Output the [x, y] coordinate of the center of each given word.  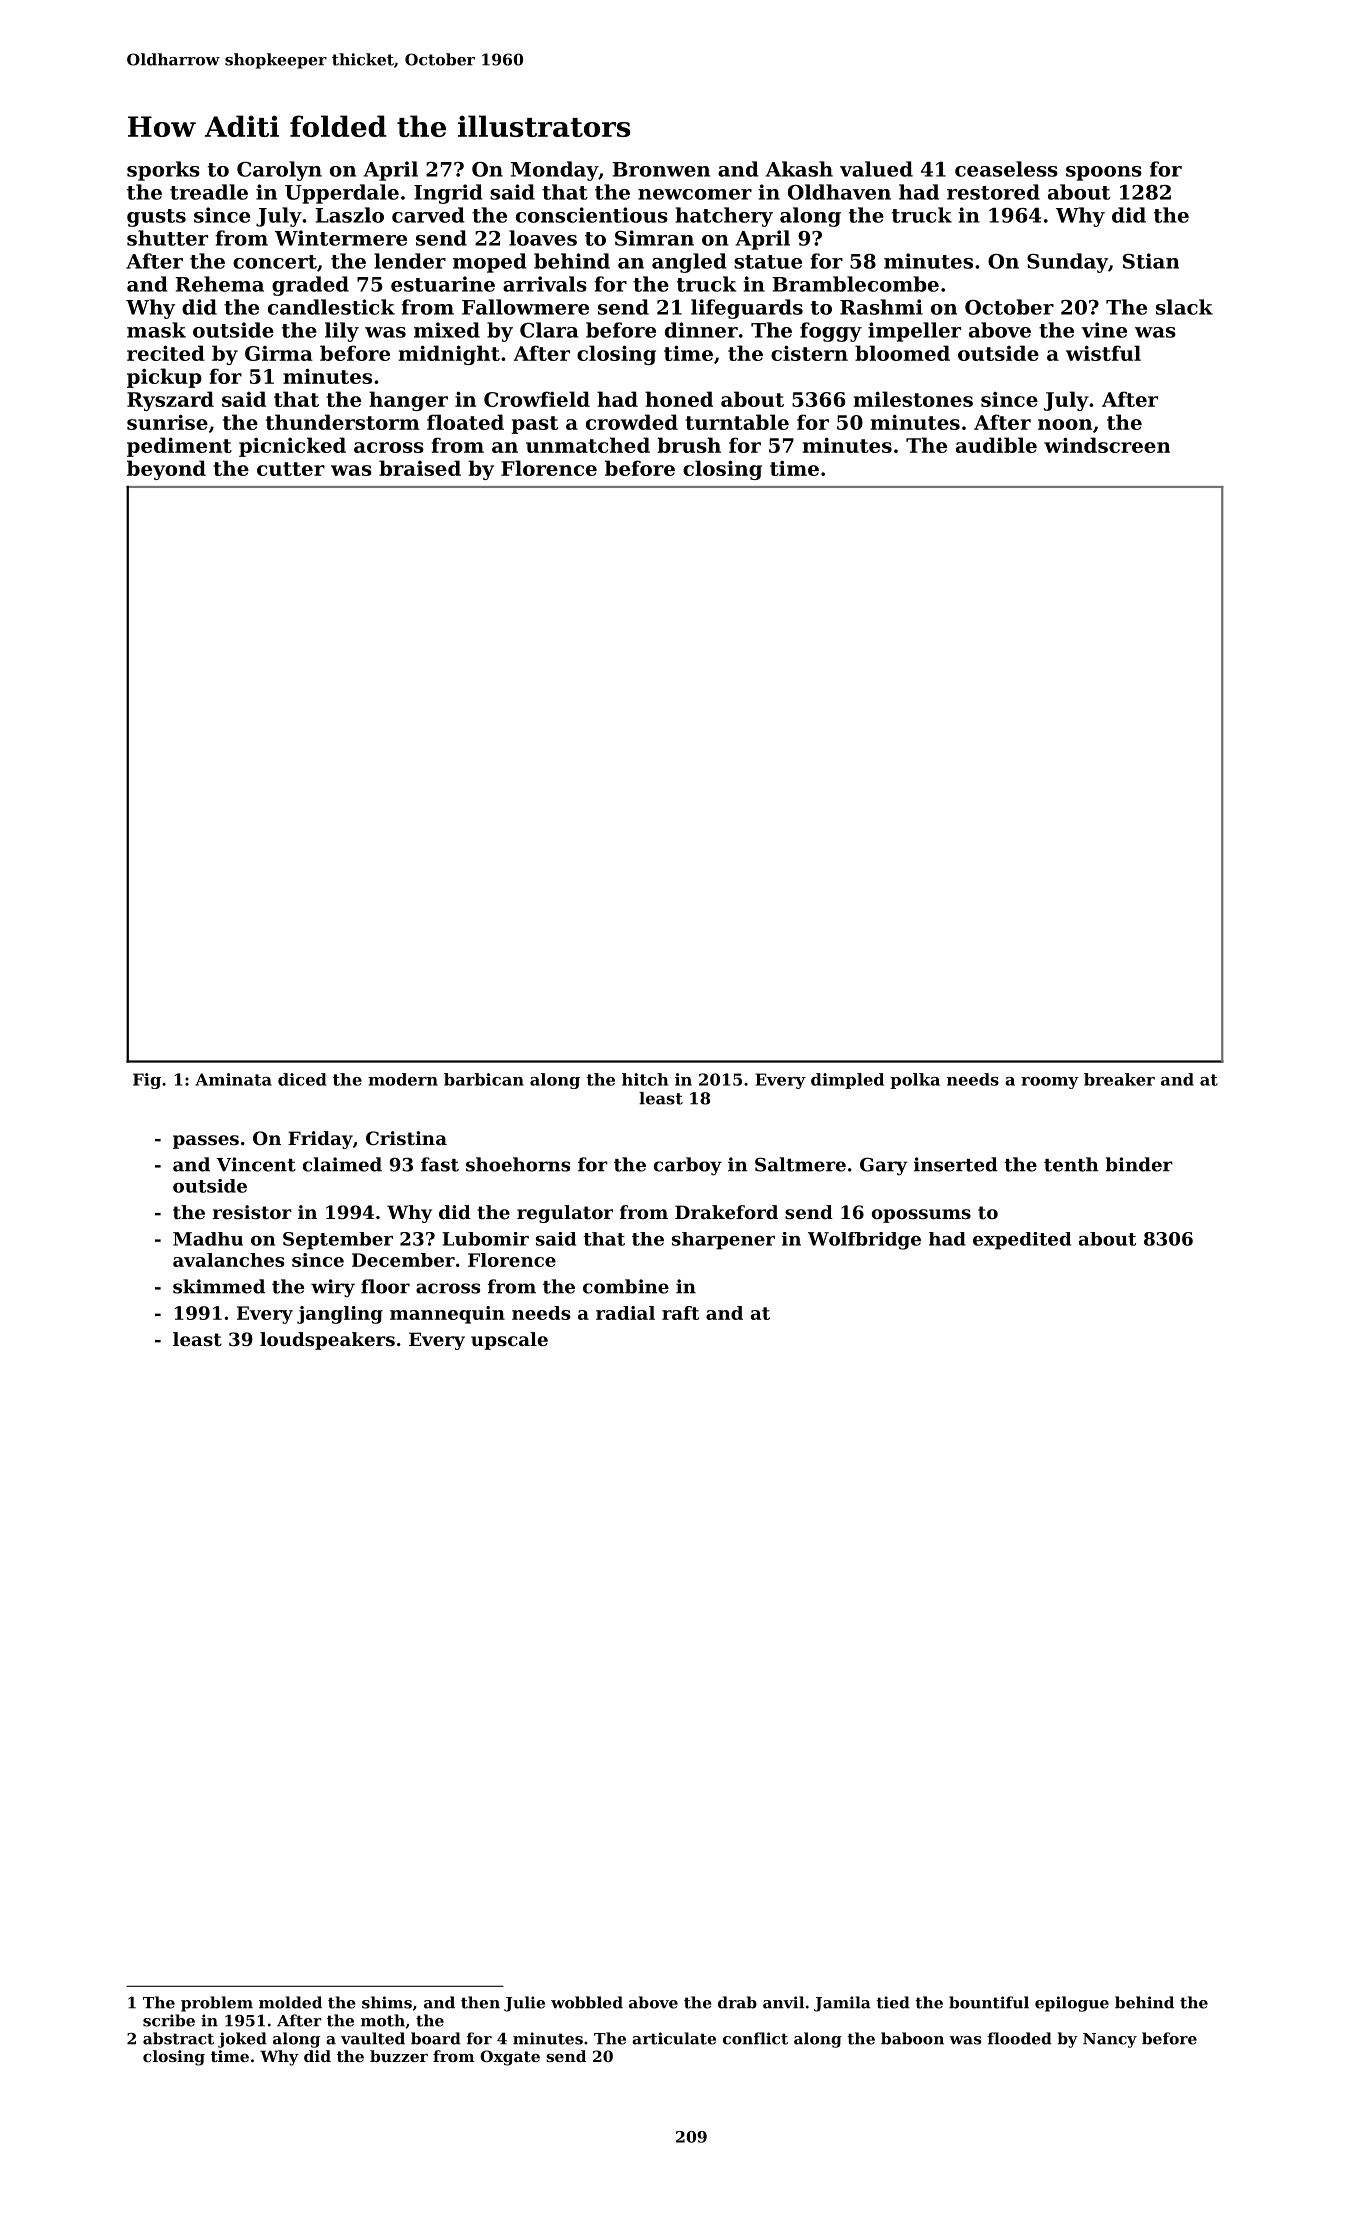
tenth [1071, 1164]
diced [302, 1079]
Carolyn [279, 171]
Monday [554, 171]
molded [290, 2002]
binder [1139, 1164]
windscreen [1107, 445]
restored [993, 192]
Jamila [842, 2004]
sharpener [723, 1241]
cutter [291, 469]
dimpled [847, 1081]
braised [420, 468]
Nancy [1110, 2040]
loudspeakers [327, 1341]
